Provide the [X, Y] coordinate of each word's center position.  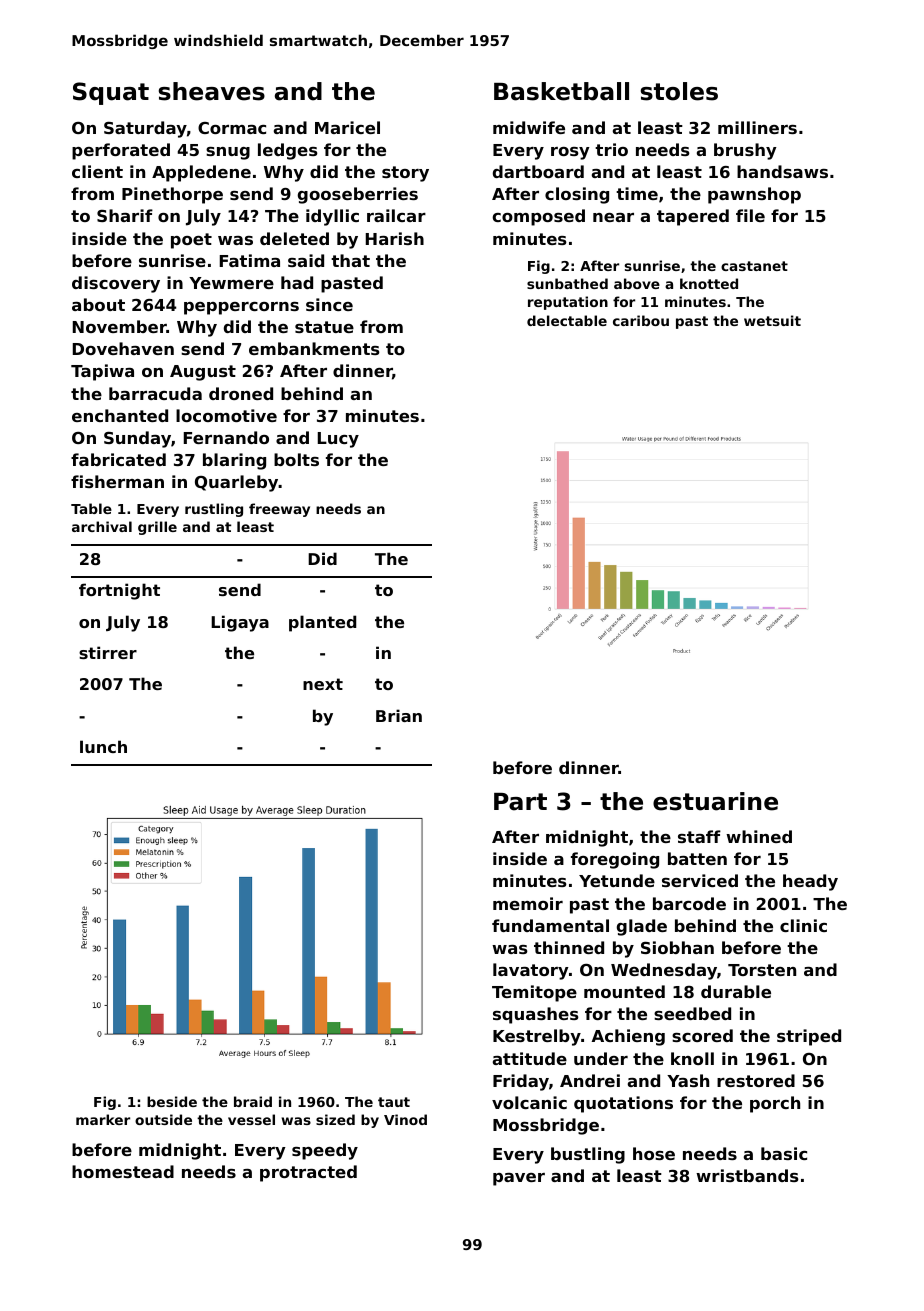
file [750, 215]
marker [103, 1119]
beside [172, 1101]
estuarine [715, 801]
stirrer [108, 652]
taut [394, 1102]
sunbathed [567, 283]
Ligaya [240, 623]
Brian [399, 715]
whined [759, 836]
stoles [679, 91]
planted [322, 623]
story [405, 174]
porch [775, 1104]
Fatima [250, 260]
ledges [288, 151]
